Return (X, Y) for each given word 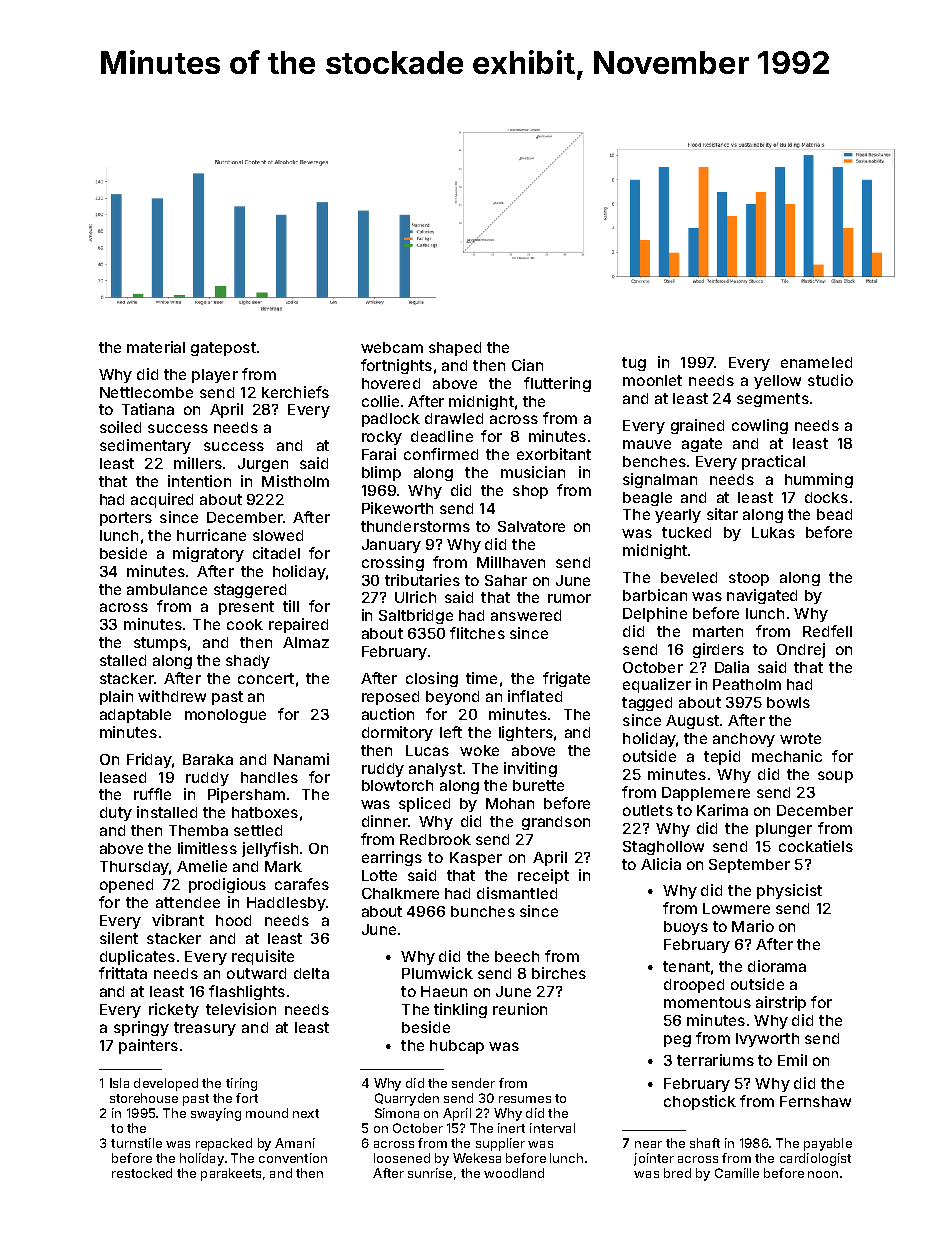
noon (823, 1174)
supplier (500, 1144)
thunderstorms (415, 526)
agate (702, 445)
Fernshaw (815, 1101)
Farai (379, 454)
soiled (120, 427)
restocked (142, 1173)
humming (819, 480)
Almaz (306, 642)
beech (517, 956)
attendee (188, 902)
